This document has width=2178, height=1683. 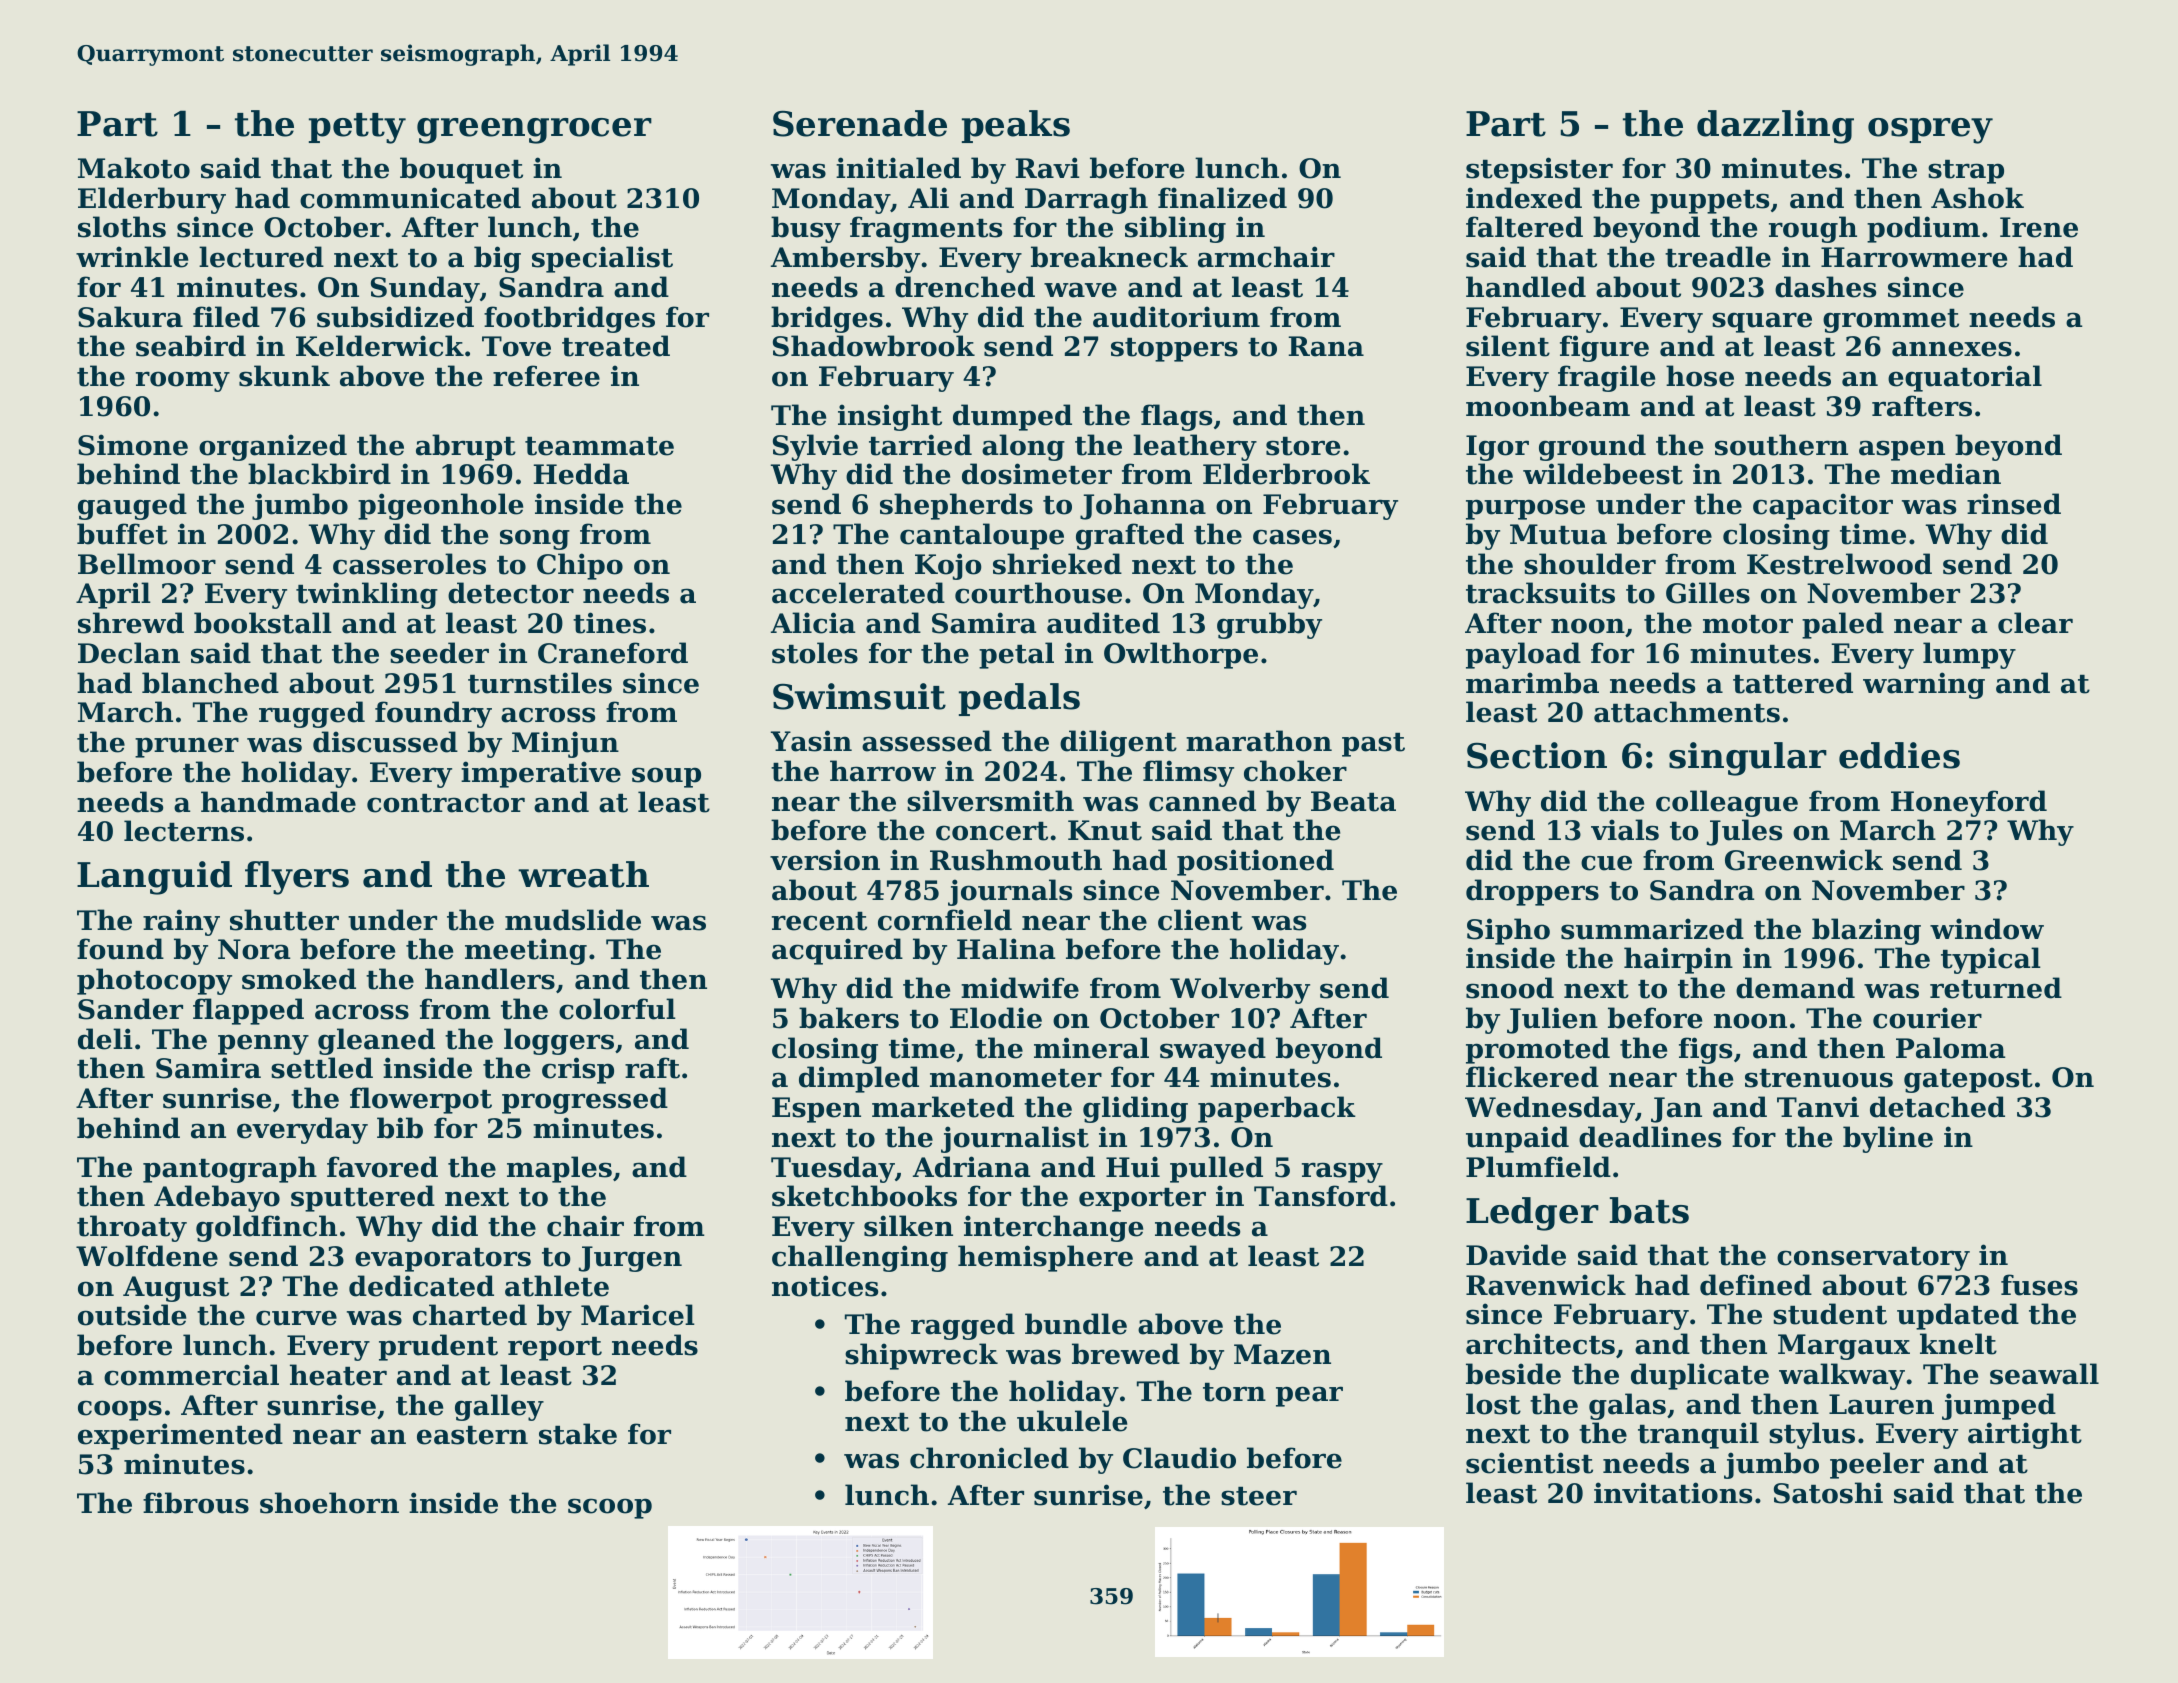 I want to click on fibrous, so click(x=196, y=1503).
